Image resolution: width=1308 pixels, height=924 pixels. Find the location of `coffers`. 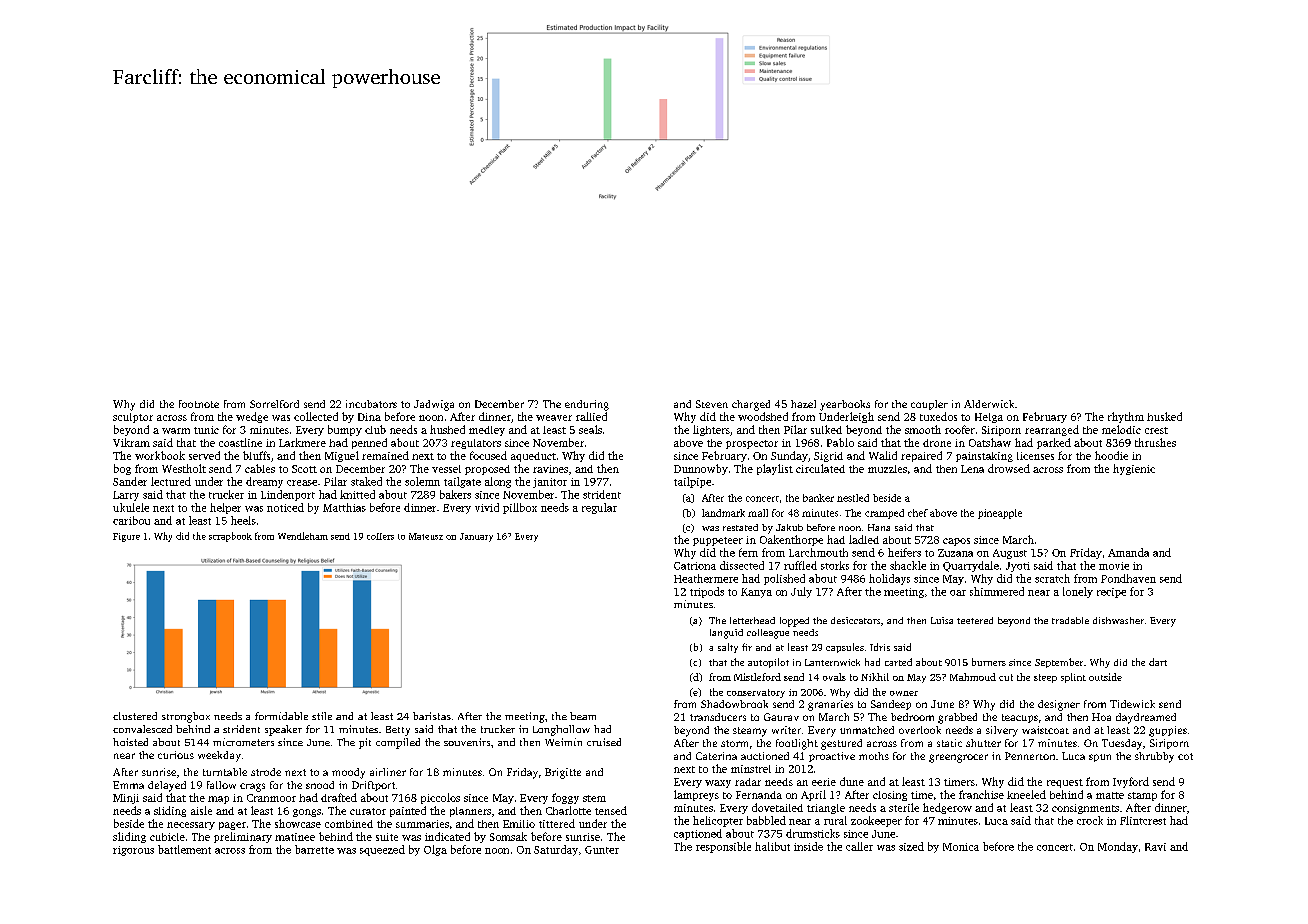

coffers is located at coordinates (380, 536).
